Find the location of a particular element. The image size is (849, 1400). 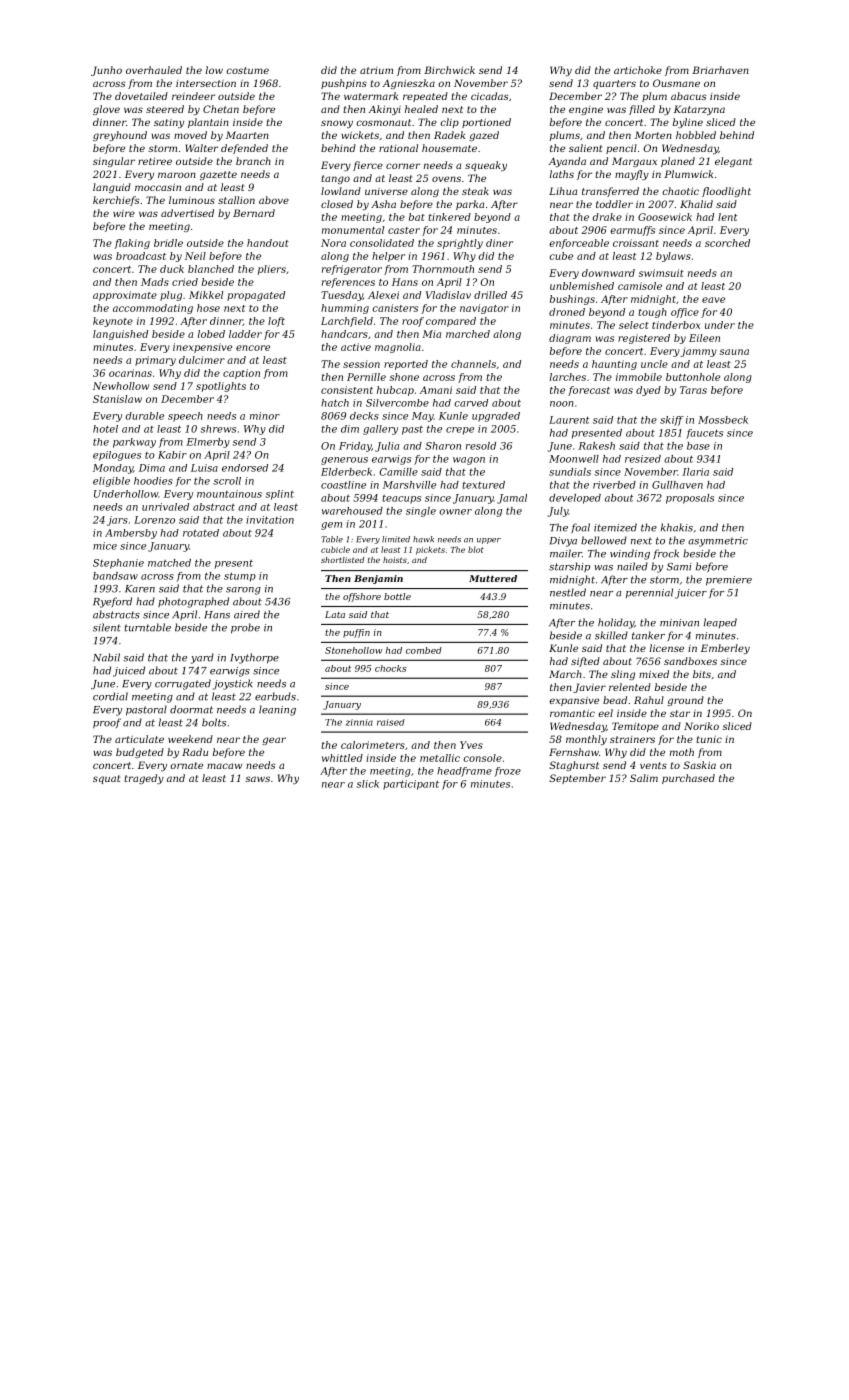

salient is located at coordinates (585, 148).
